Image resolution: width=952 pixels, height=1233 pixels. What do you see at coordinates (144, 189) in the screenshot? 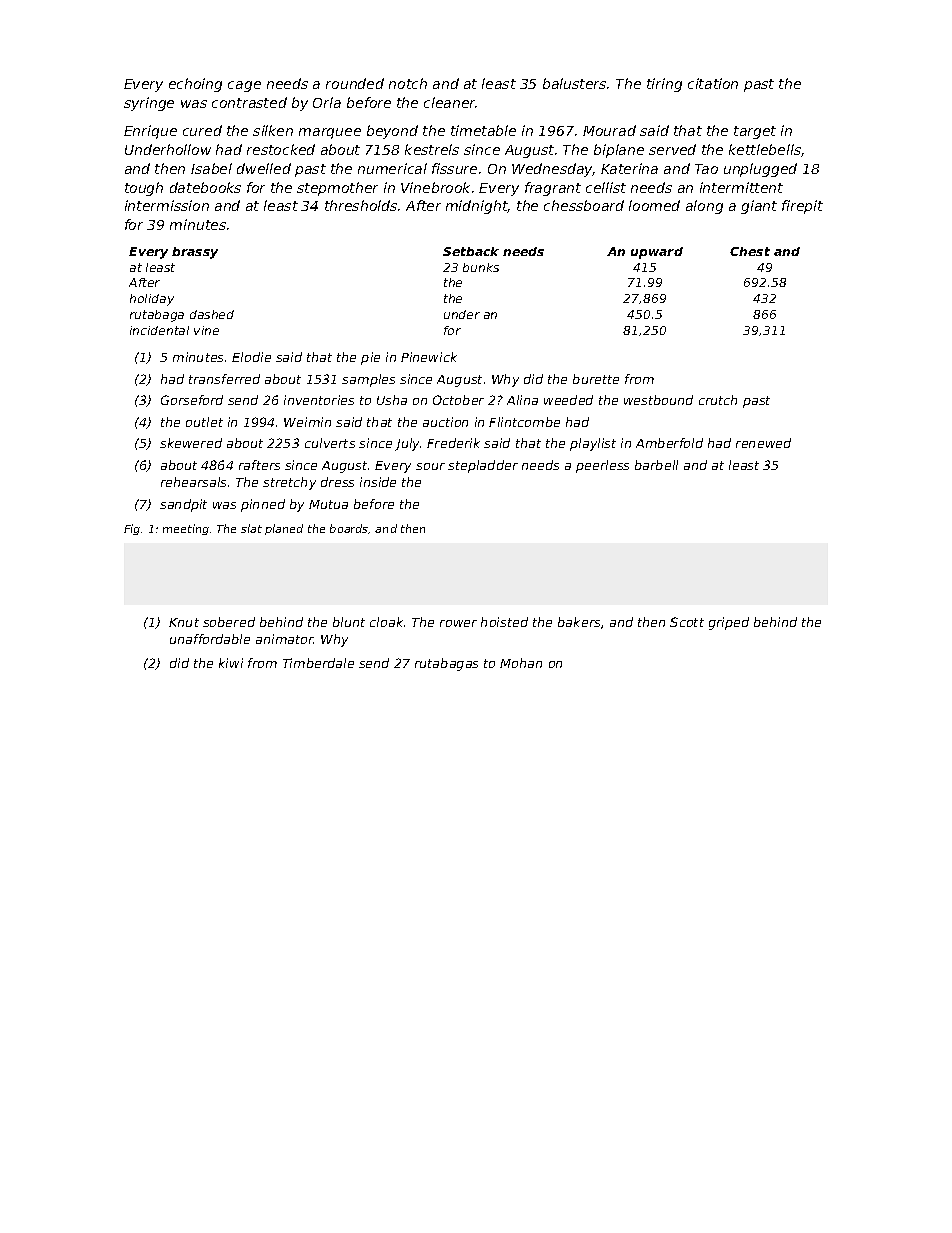
I see `tough` at bounding box center [144, 189].
